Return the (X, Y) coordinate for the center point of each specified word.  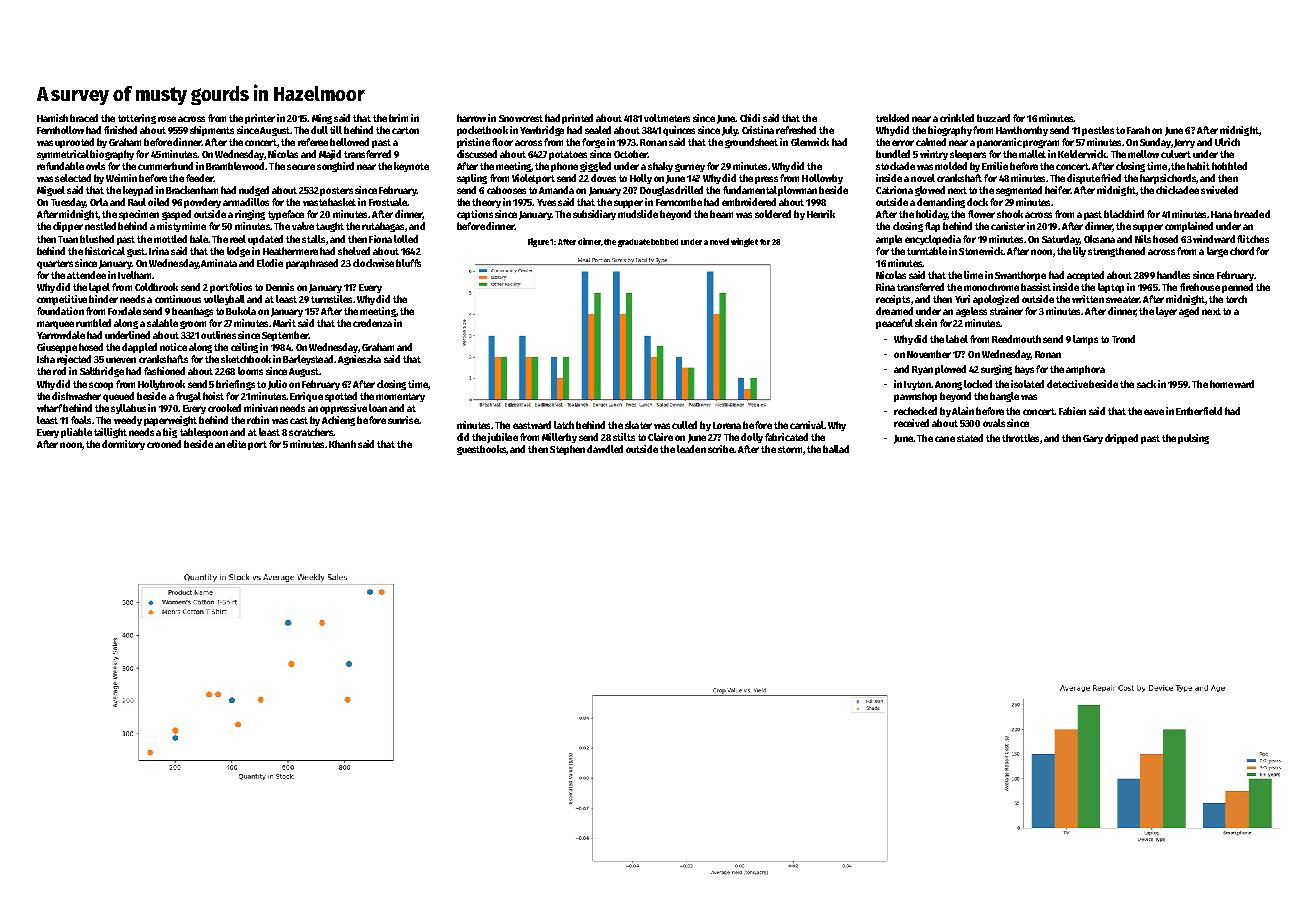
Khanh (342, 444)
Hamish (52, 118)
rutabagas (383, 227)
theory (486, 203)
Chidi (750, 118)
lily (1079, 252)
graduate (634, 243)
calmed (931, 142)
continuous (178, 299)
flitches (1253, 239)
